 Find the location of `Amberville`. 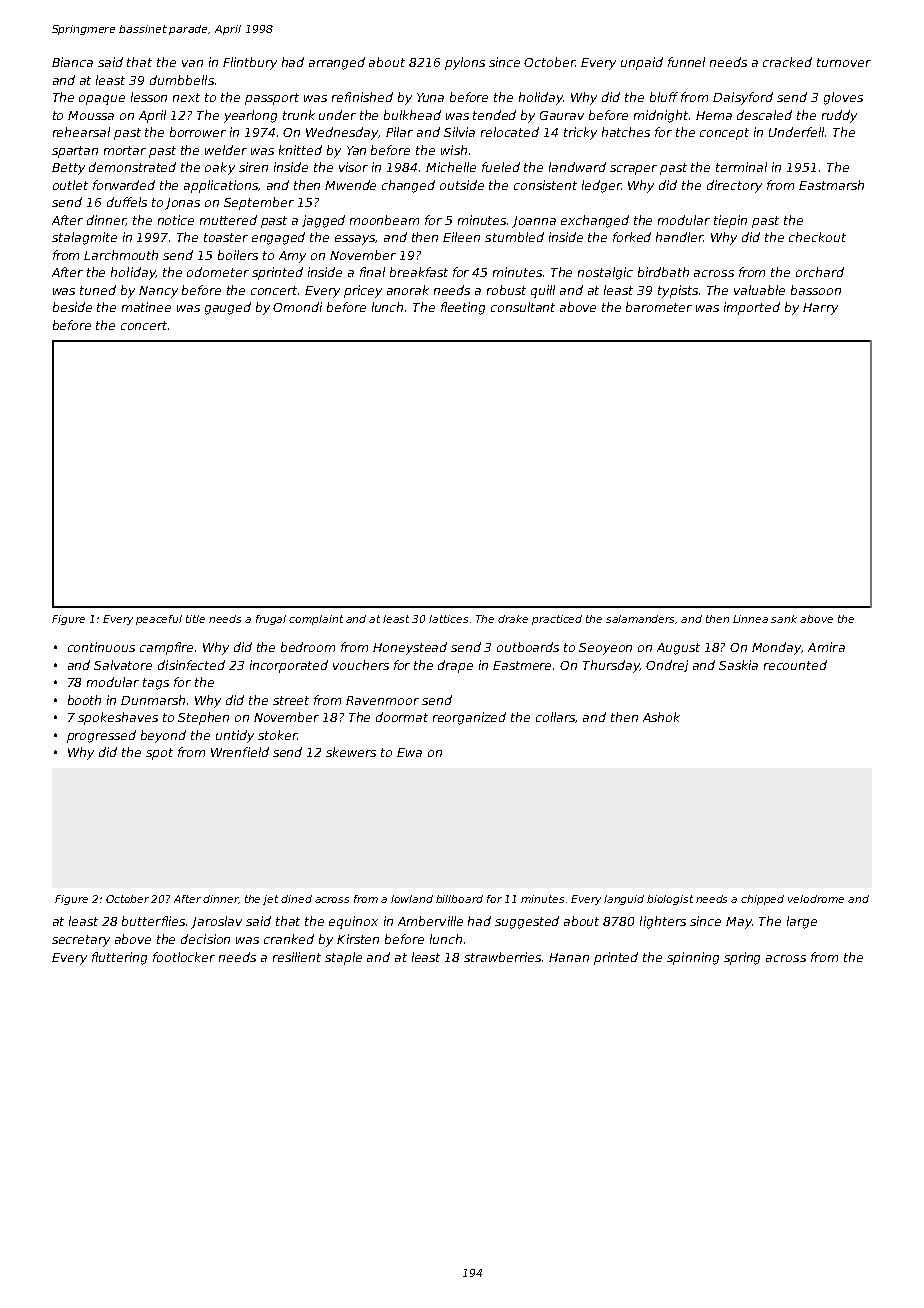

Amberville is located at coordinates (430, 921).
